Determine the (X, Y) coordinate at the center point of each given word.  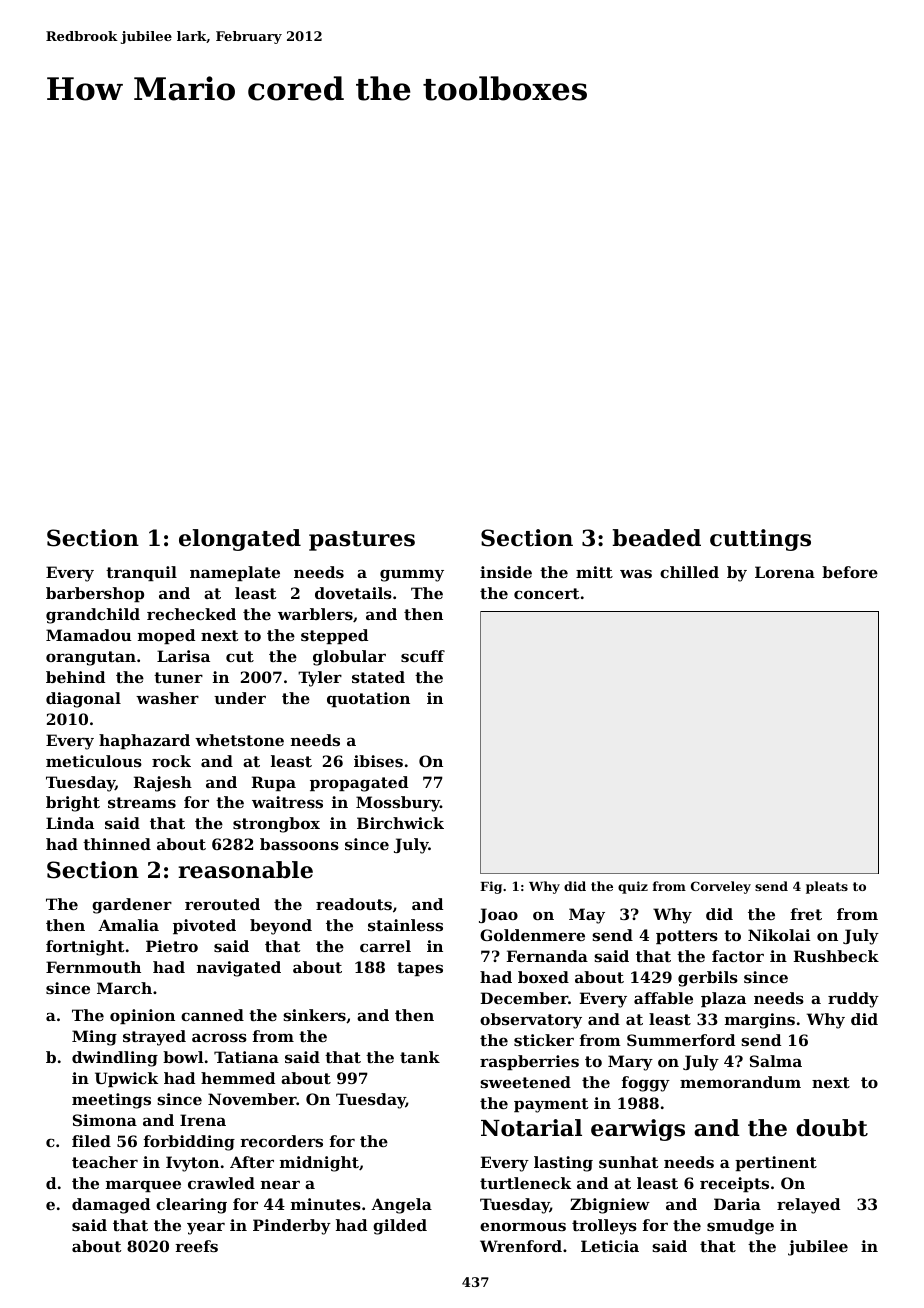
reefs (196, 1246)
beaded (656, 538)
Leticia (610, 1246)
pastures (362, 541)
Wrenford (521, 1246)
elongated (240, 540)
